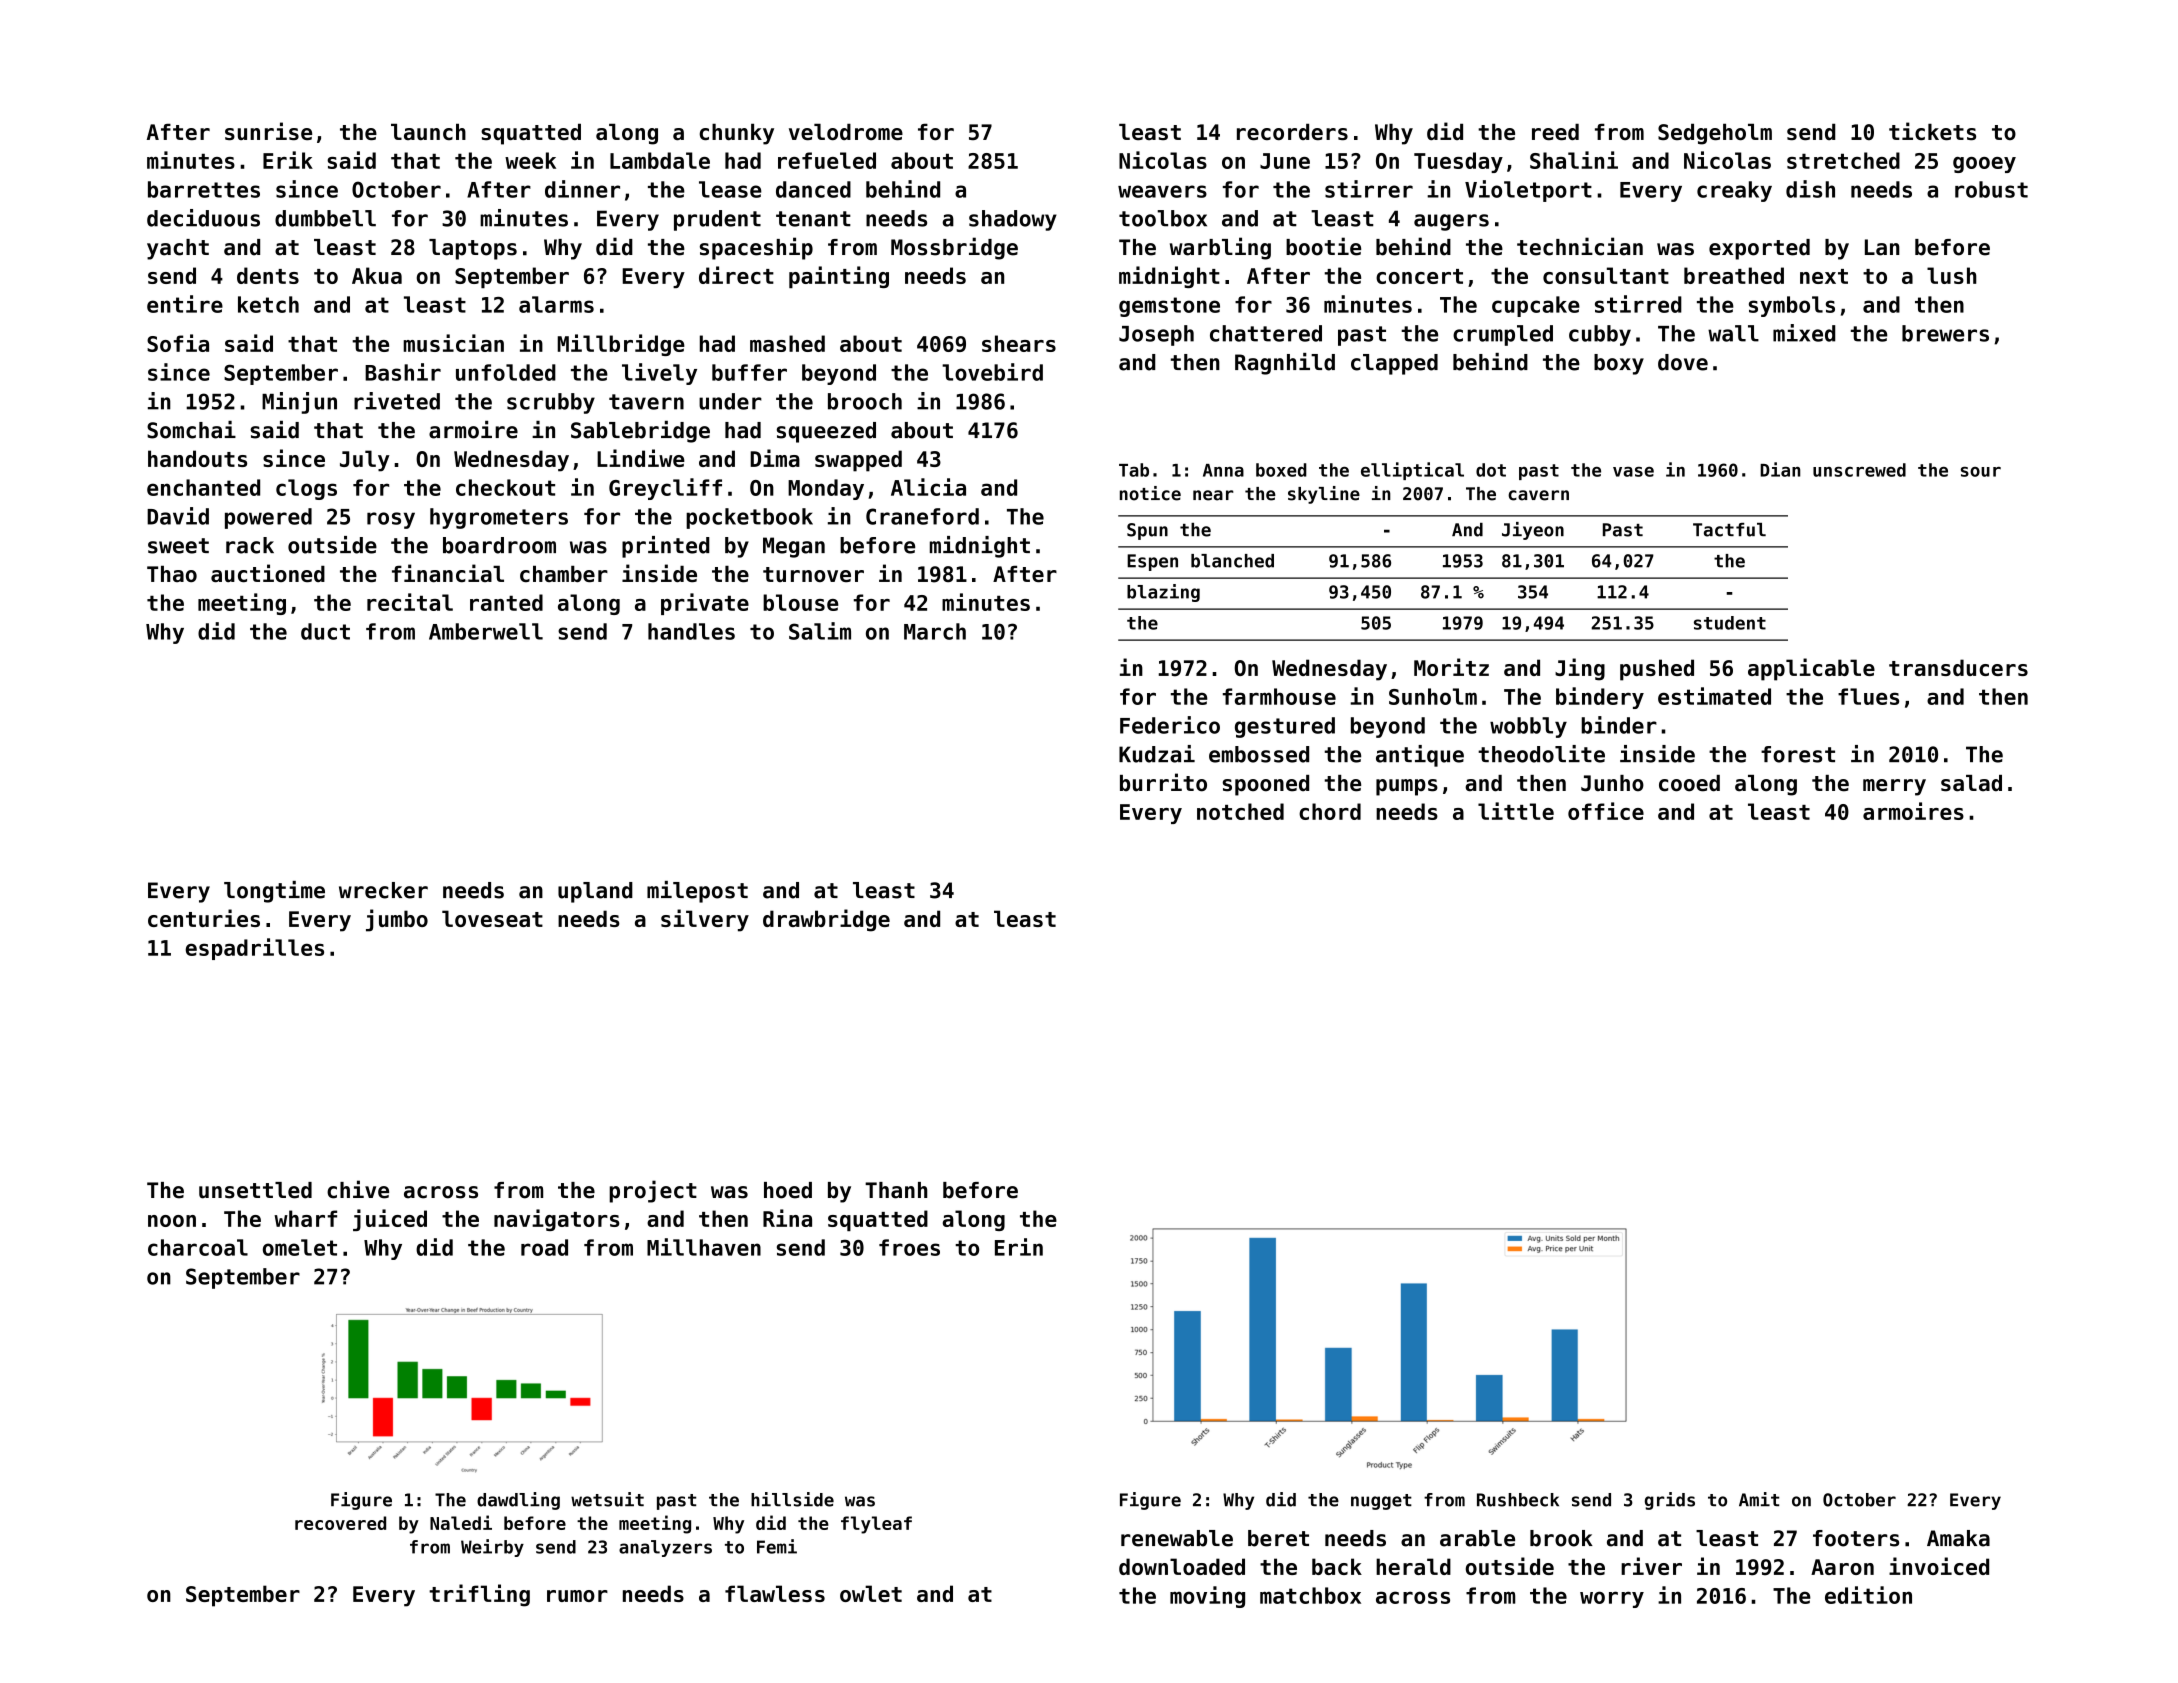 The image size is (2178, 1683). I want to click on rumor, so click(577, 1596).
